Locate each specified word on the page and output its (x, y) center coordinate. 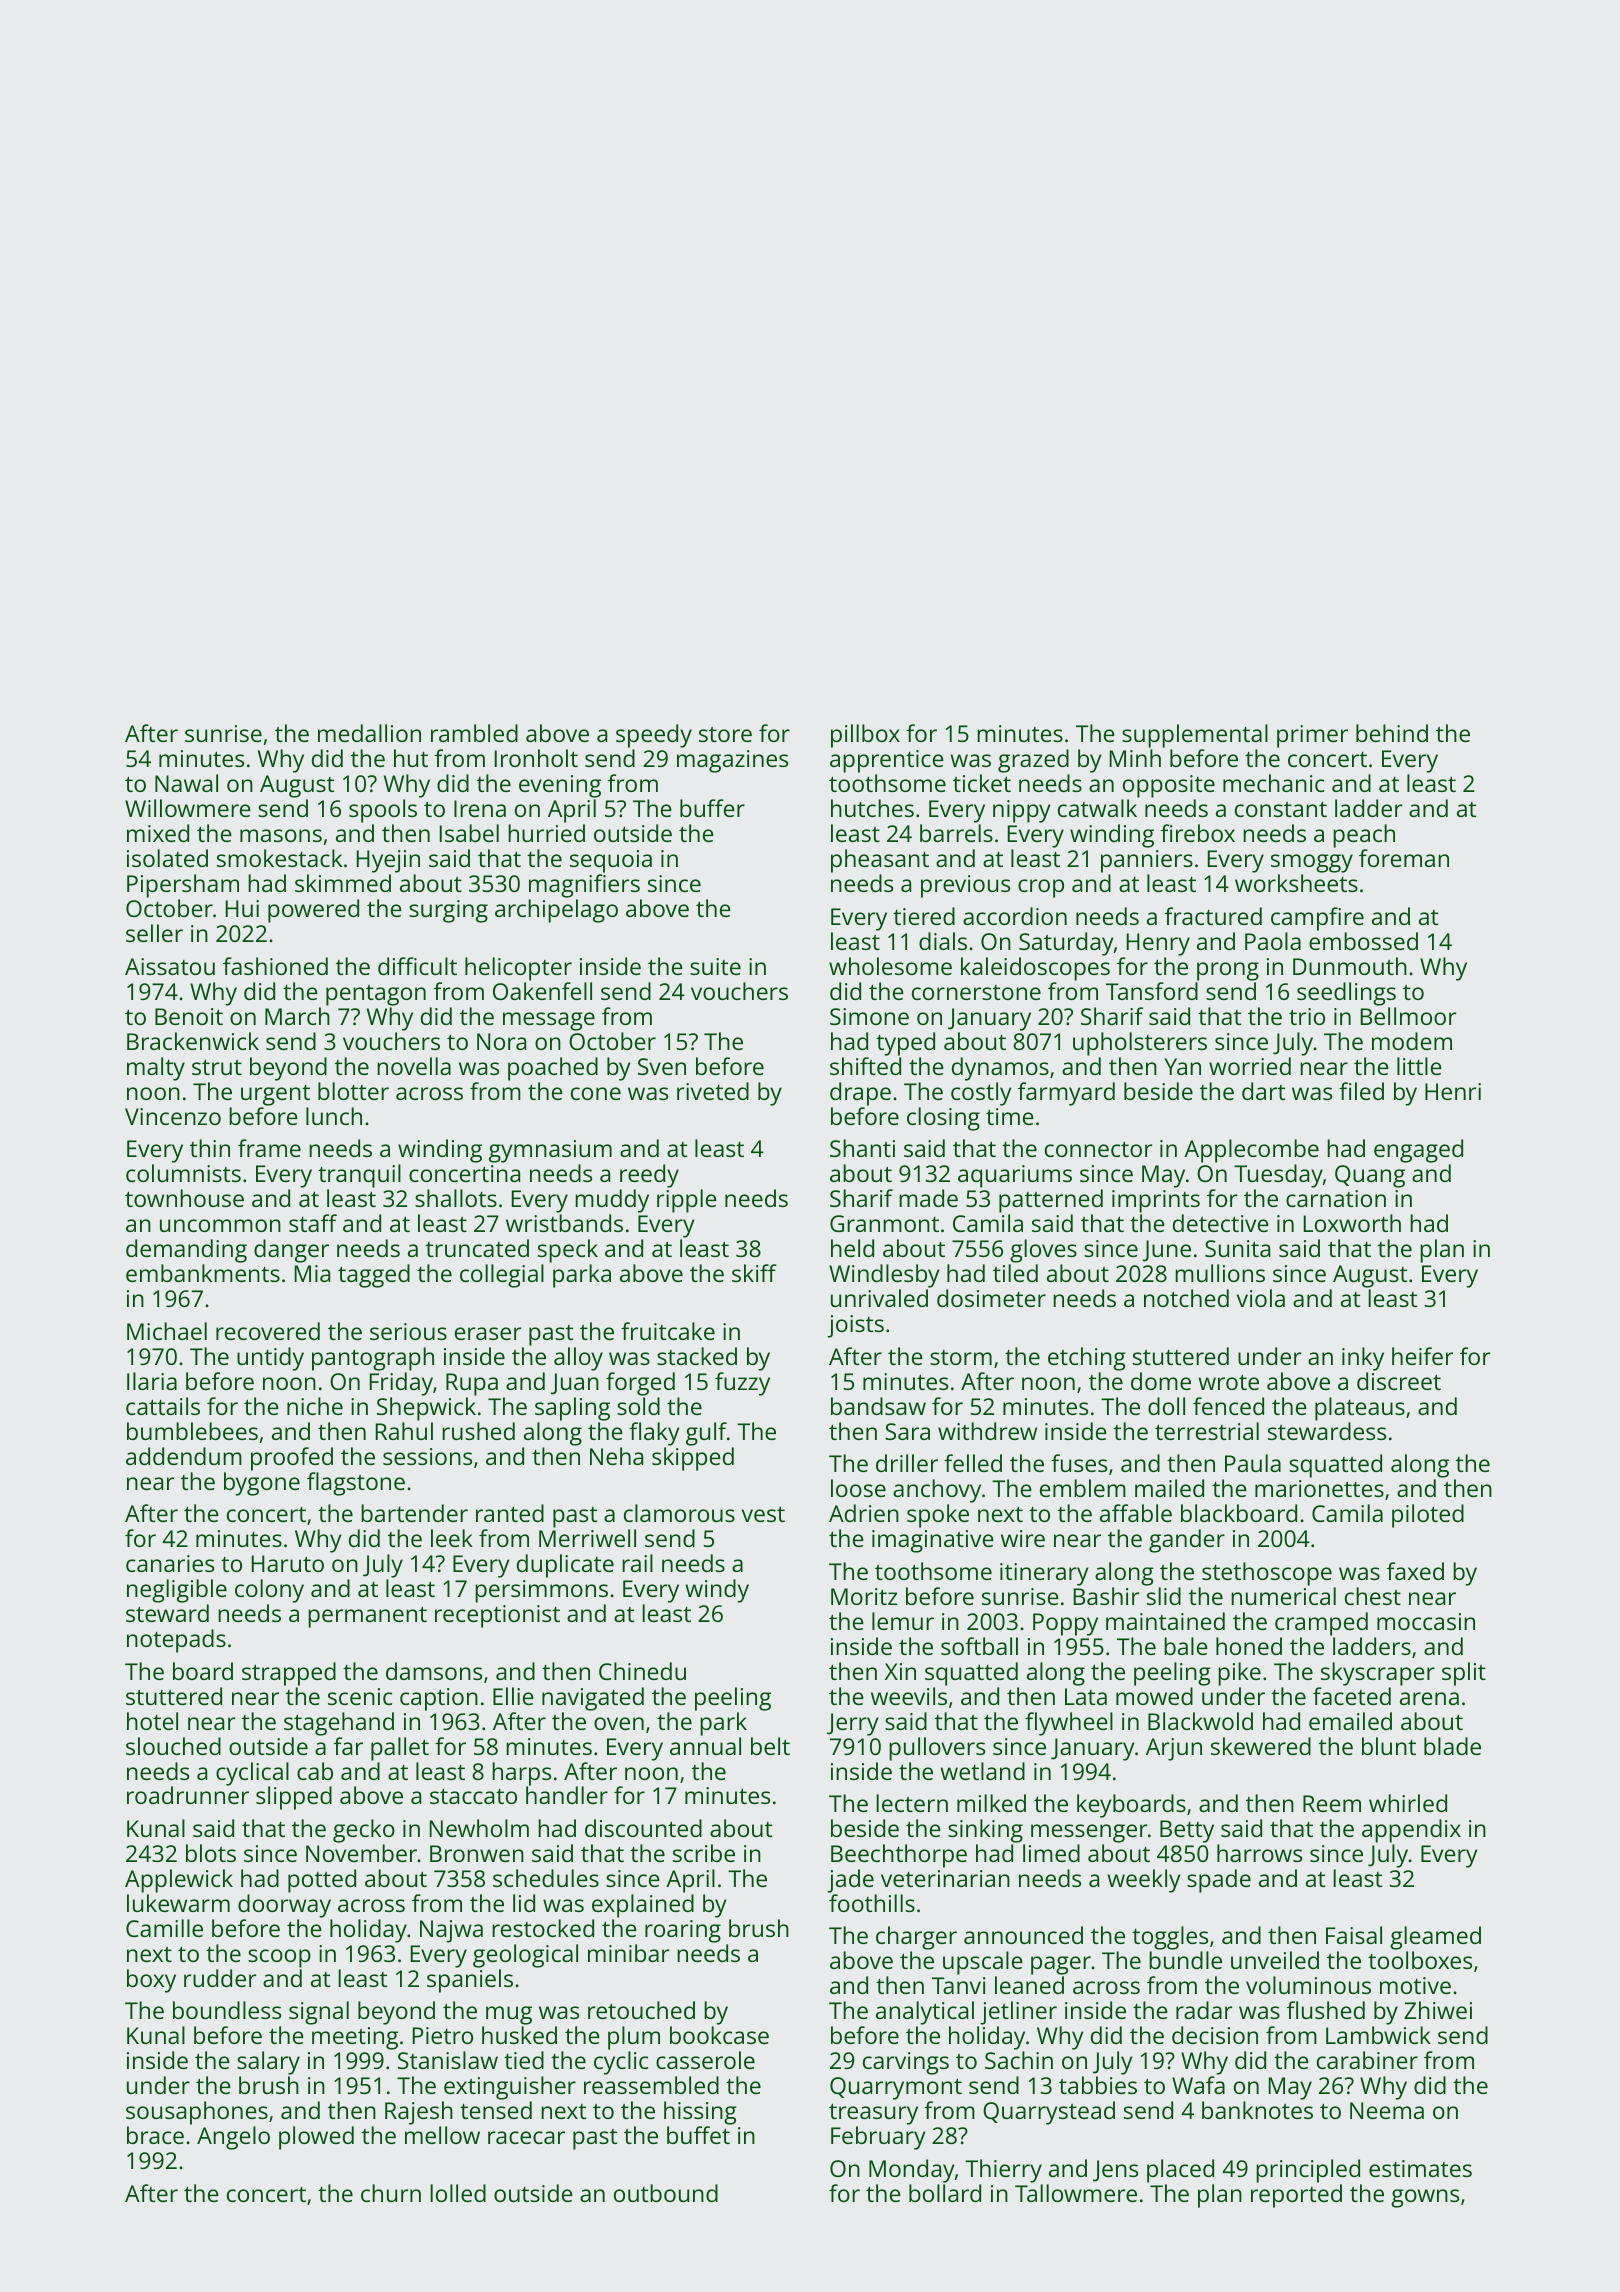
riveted (713, 1091)
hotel (152, 1721)
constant (1281, 809)
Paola (1273, 941)
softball (979, 1646)
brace (155, 2135)
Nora (501, 1041)
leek (452, 1538)
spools (383, 811)
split (1464, 1674)
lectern (912, 1803)
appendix (1411, 1831)
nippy (1021, 811)
